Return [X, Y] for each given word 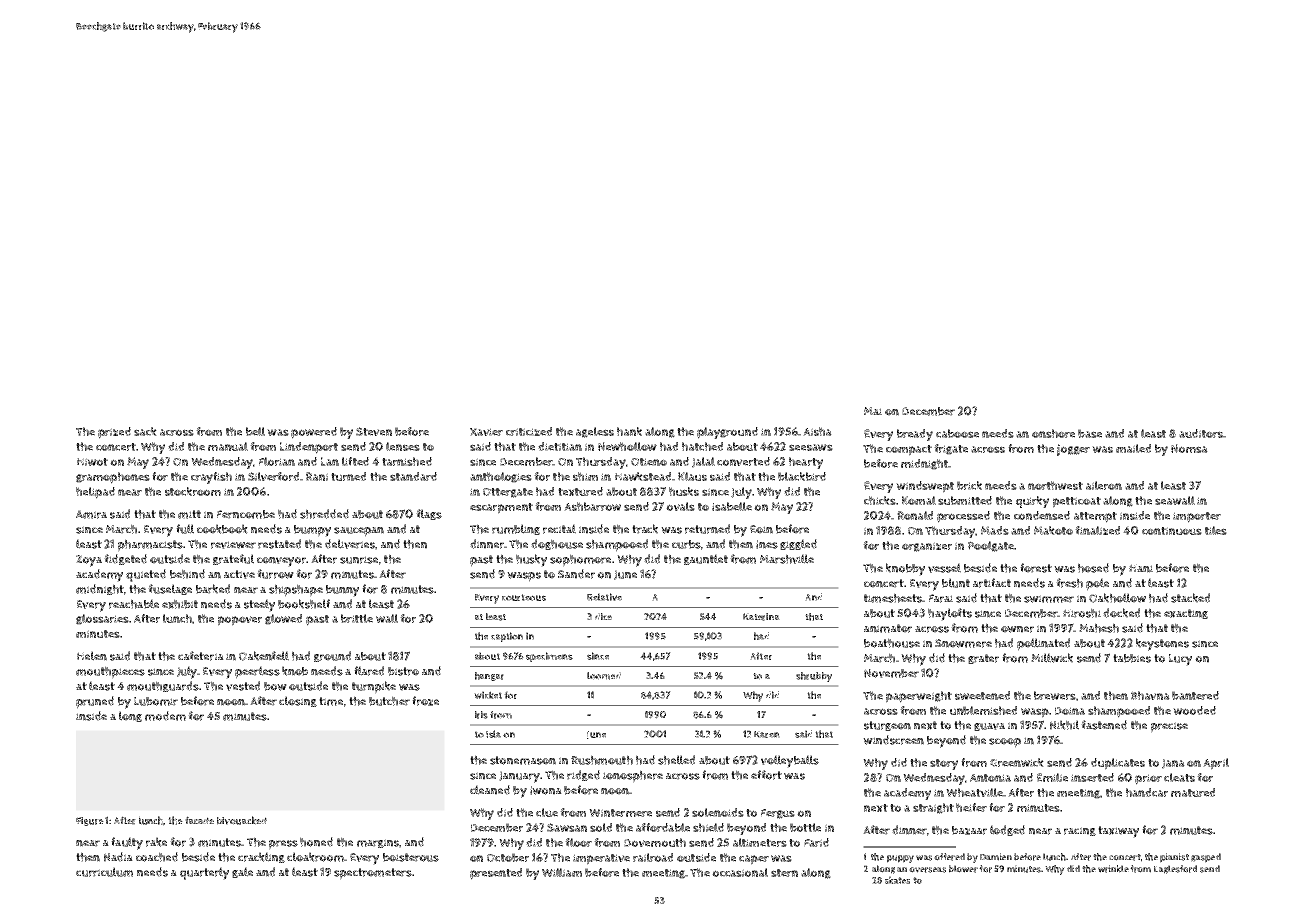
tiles [1216, 530]
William [562, 872]
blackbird [802, 476]
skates [897, 880]
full [185, 529]
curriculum [104, 872]
